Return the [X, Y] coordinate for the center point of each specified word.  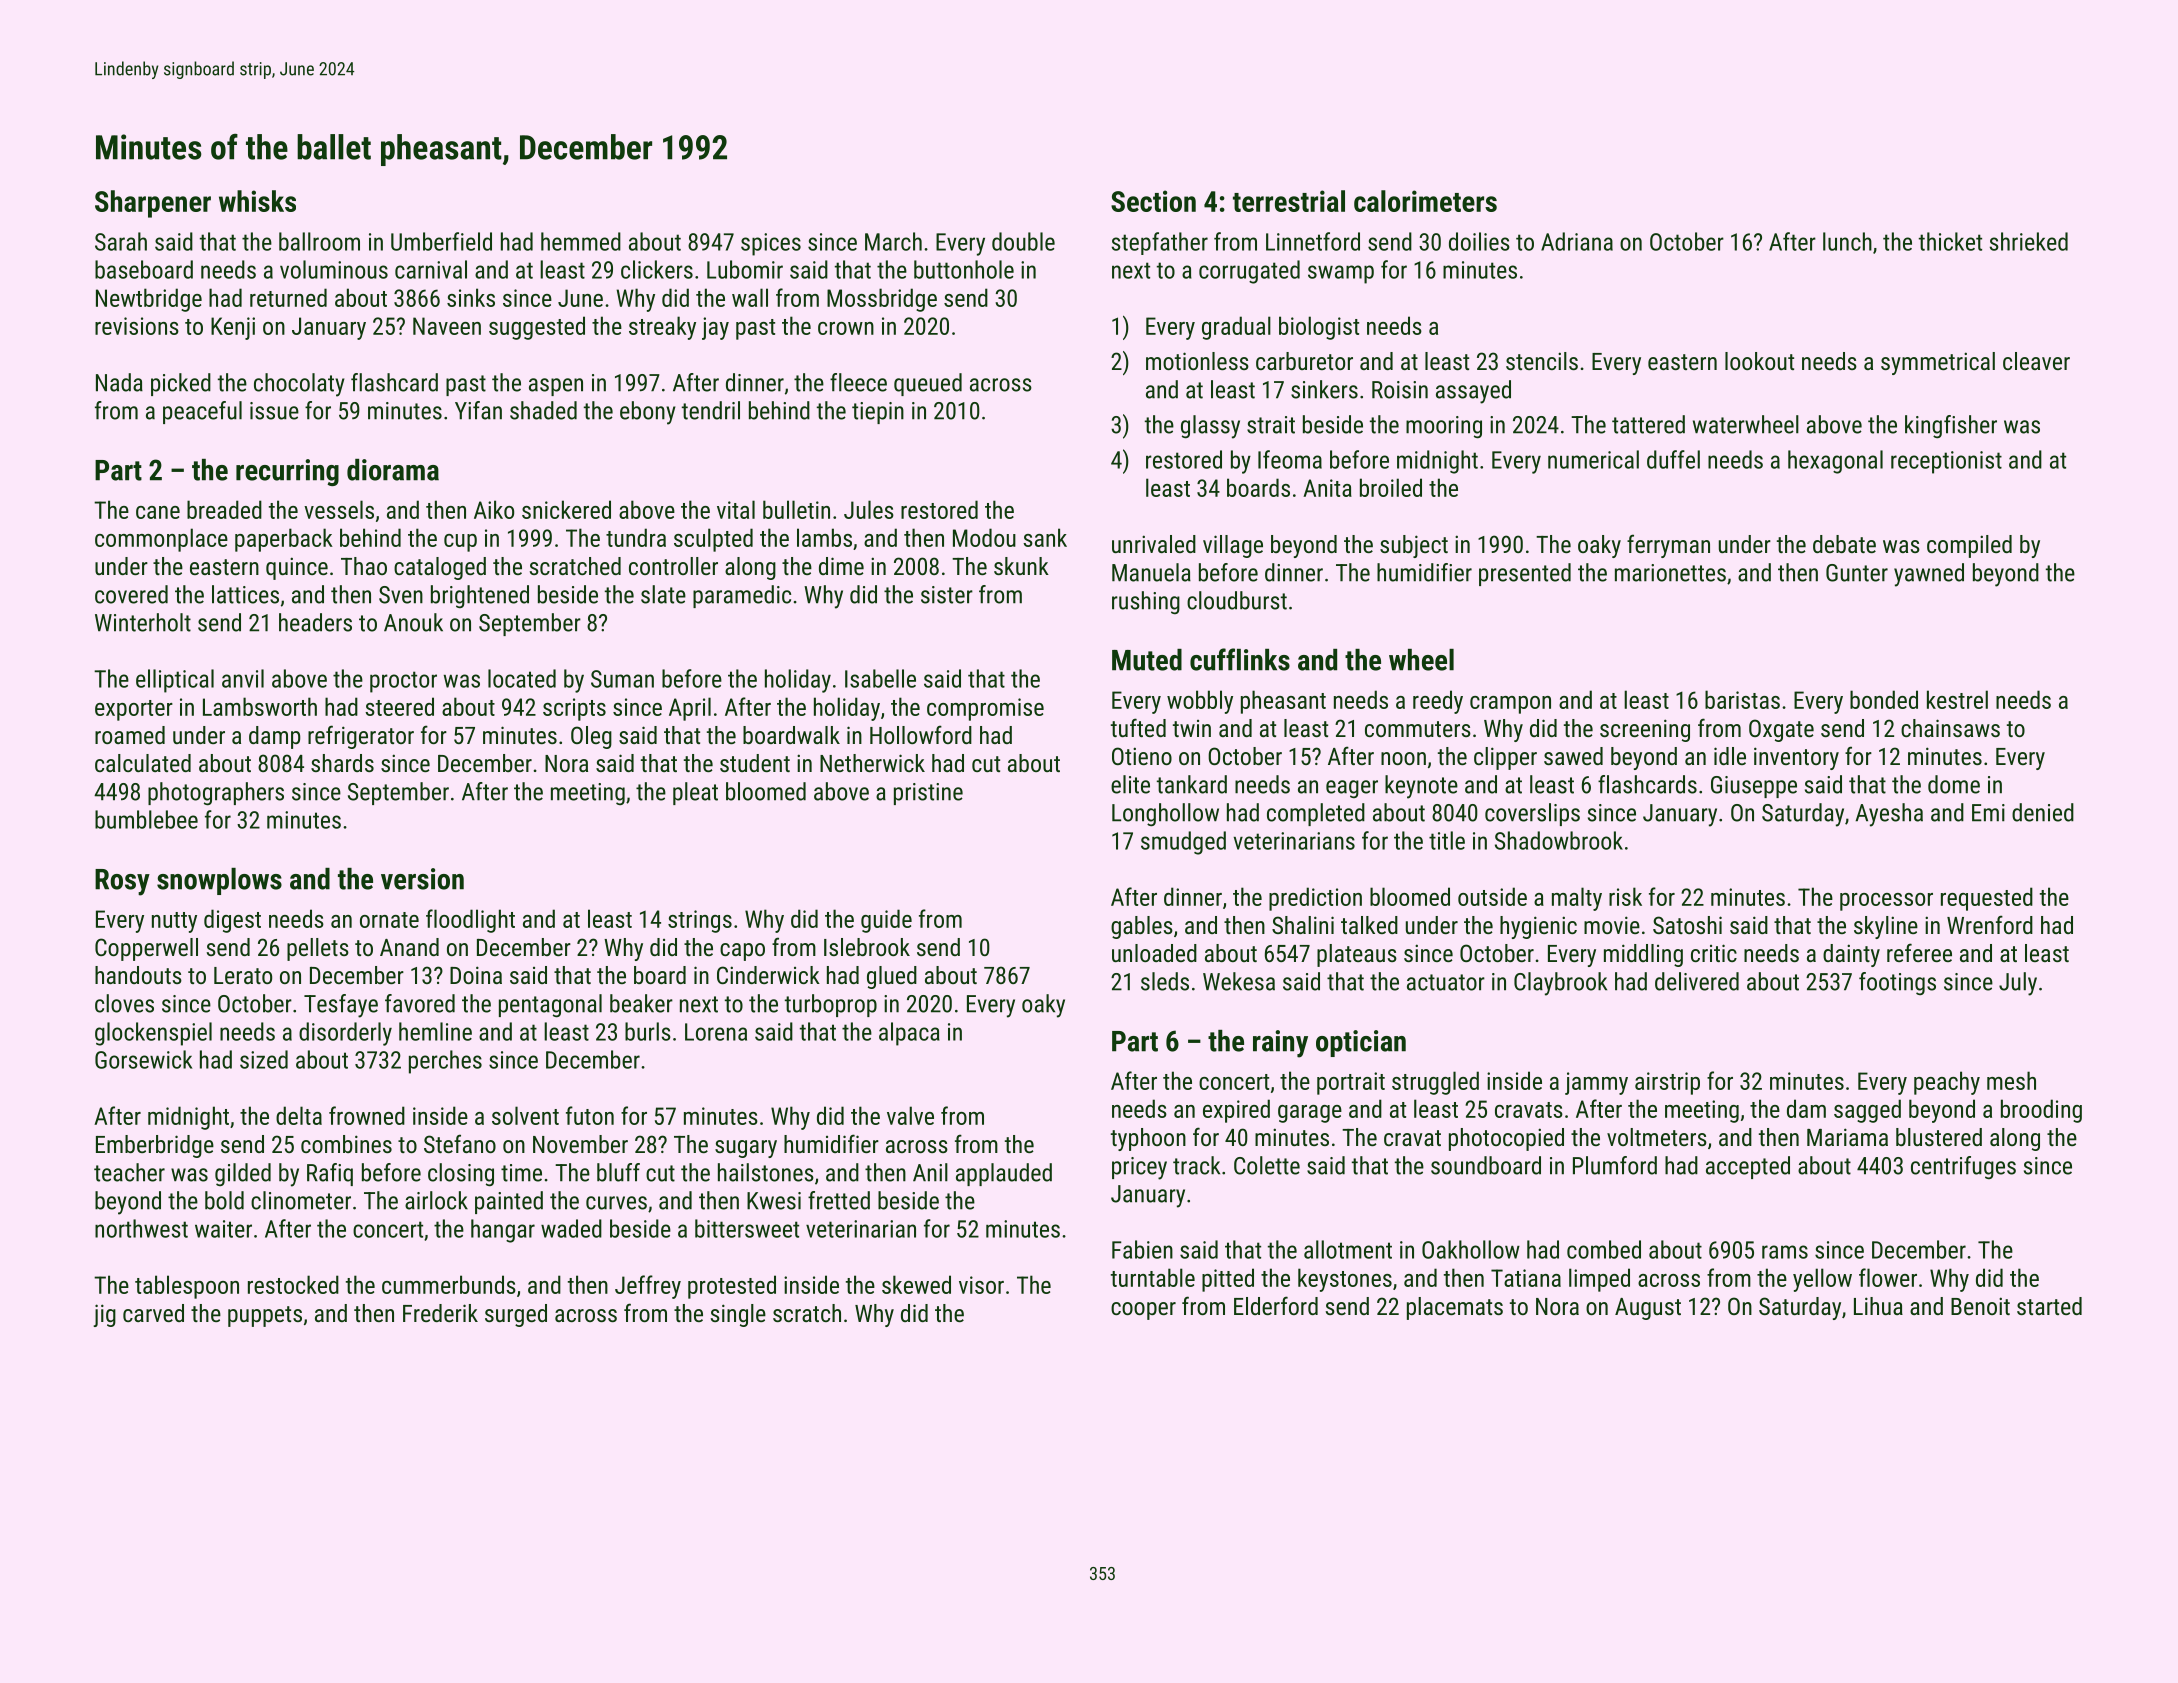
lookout [1759, 361]
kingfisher [1951, 427]
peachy [1947, 1083]
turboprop [831, 1005]
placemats [1455, 1308]
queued [928, 384]
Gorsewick [143, 1059]
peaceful [202, 412]
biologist [1319, 328]
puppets [265, 1316]
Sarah [121, 241]
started [2049, 1306]
